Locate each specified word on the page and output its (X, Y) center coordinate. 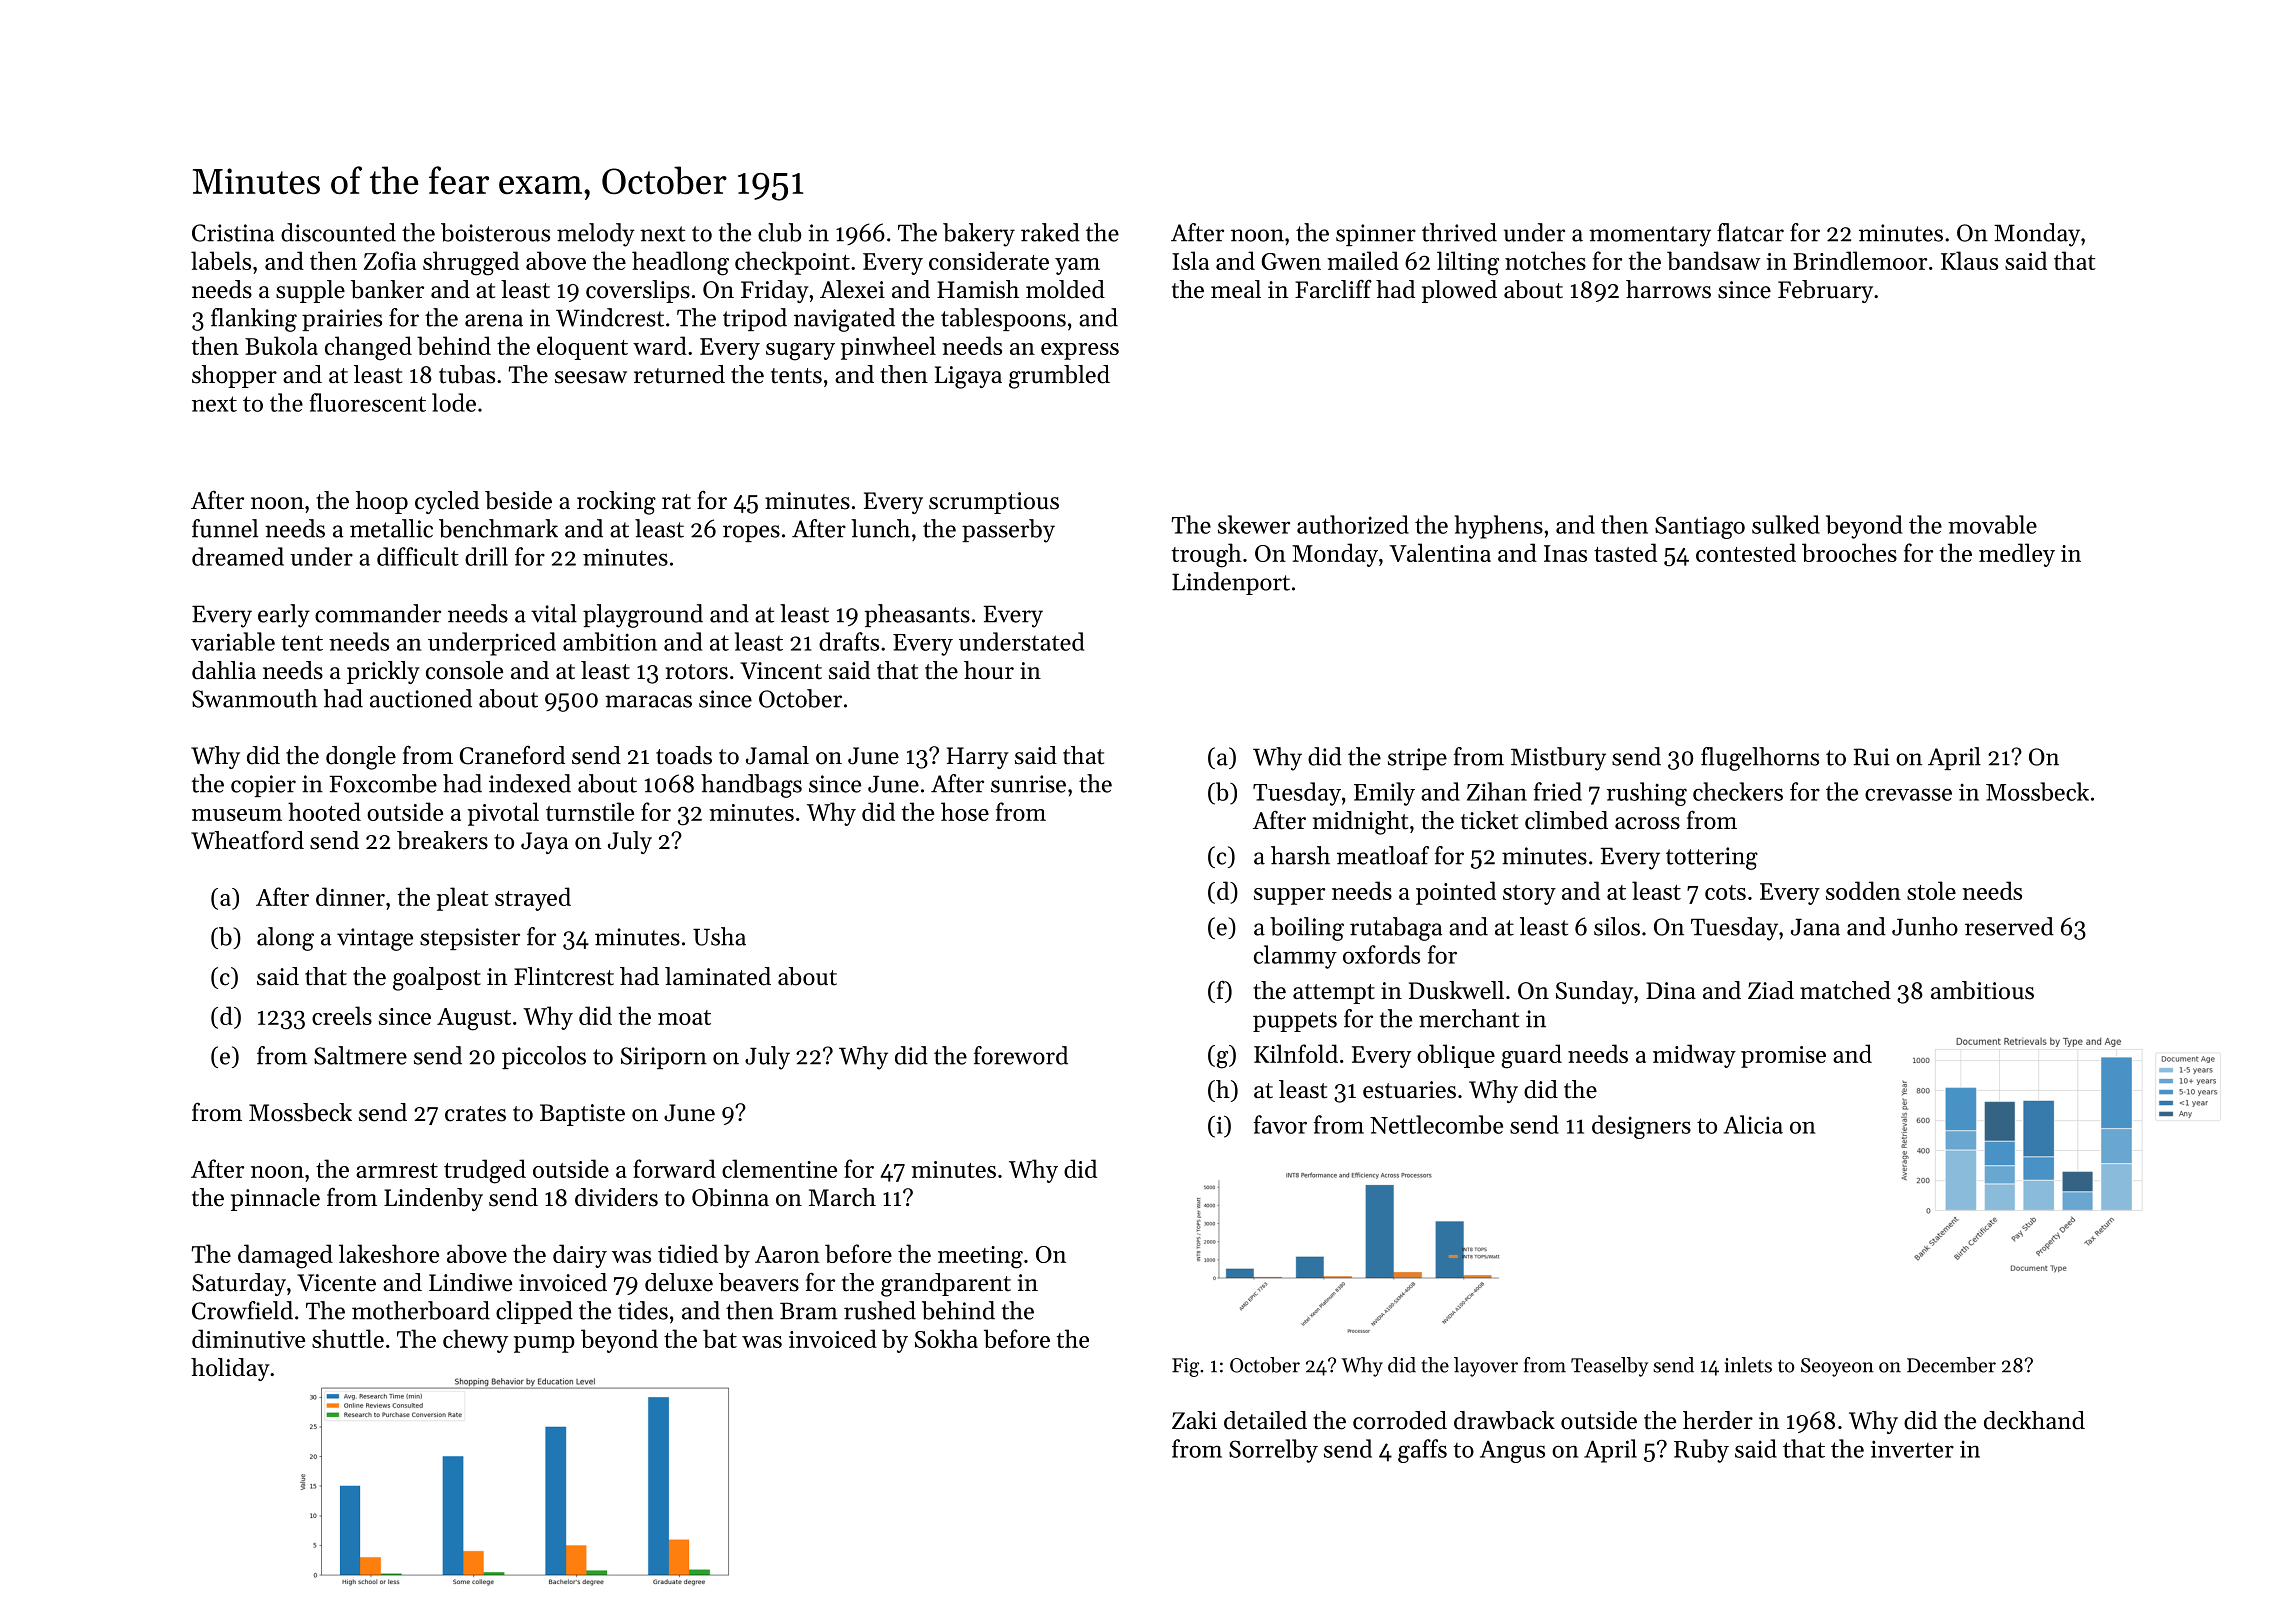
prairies (342, 320)
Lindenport (1231, 583)
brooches (1849, 552)
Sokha (946, 1338)
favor (1280, 1124)
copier (263, 786)
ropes (751, 533)
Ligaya (968, 377)
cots (1725, 892)
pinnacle (275, 1199)
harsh (1300, 855)
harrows (1668, 289)
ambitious (1982, 990)
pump (544, 1344)
